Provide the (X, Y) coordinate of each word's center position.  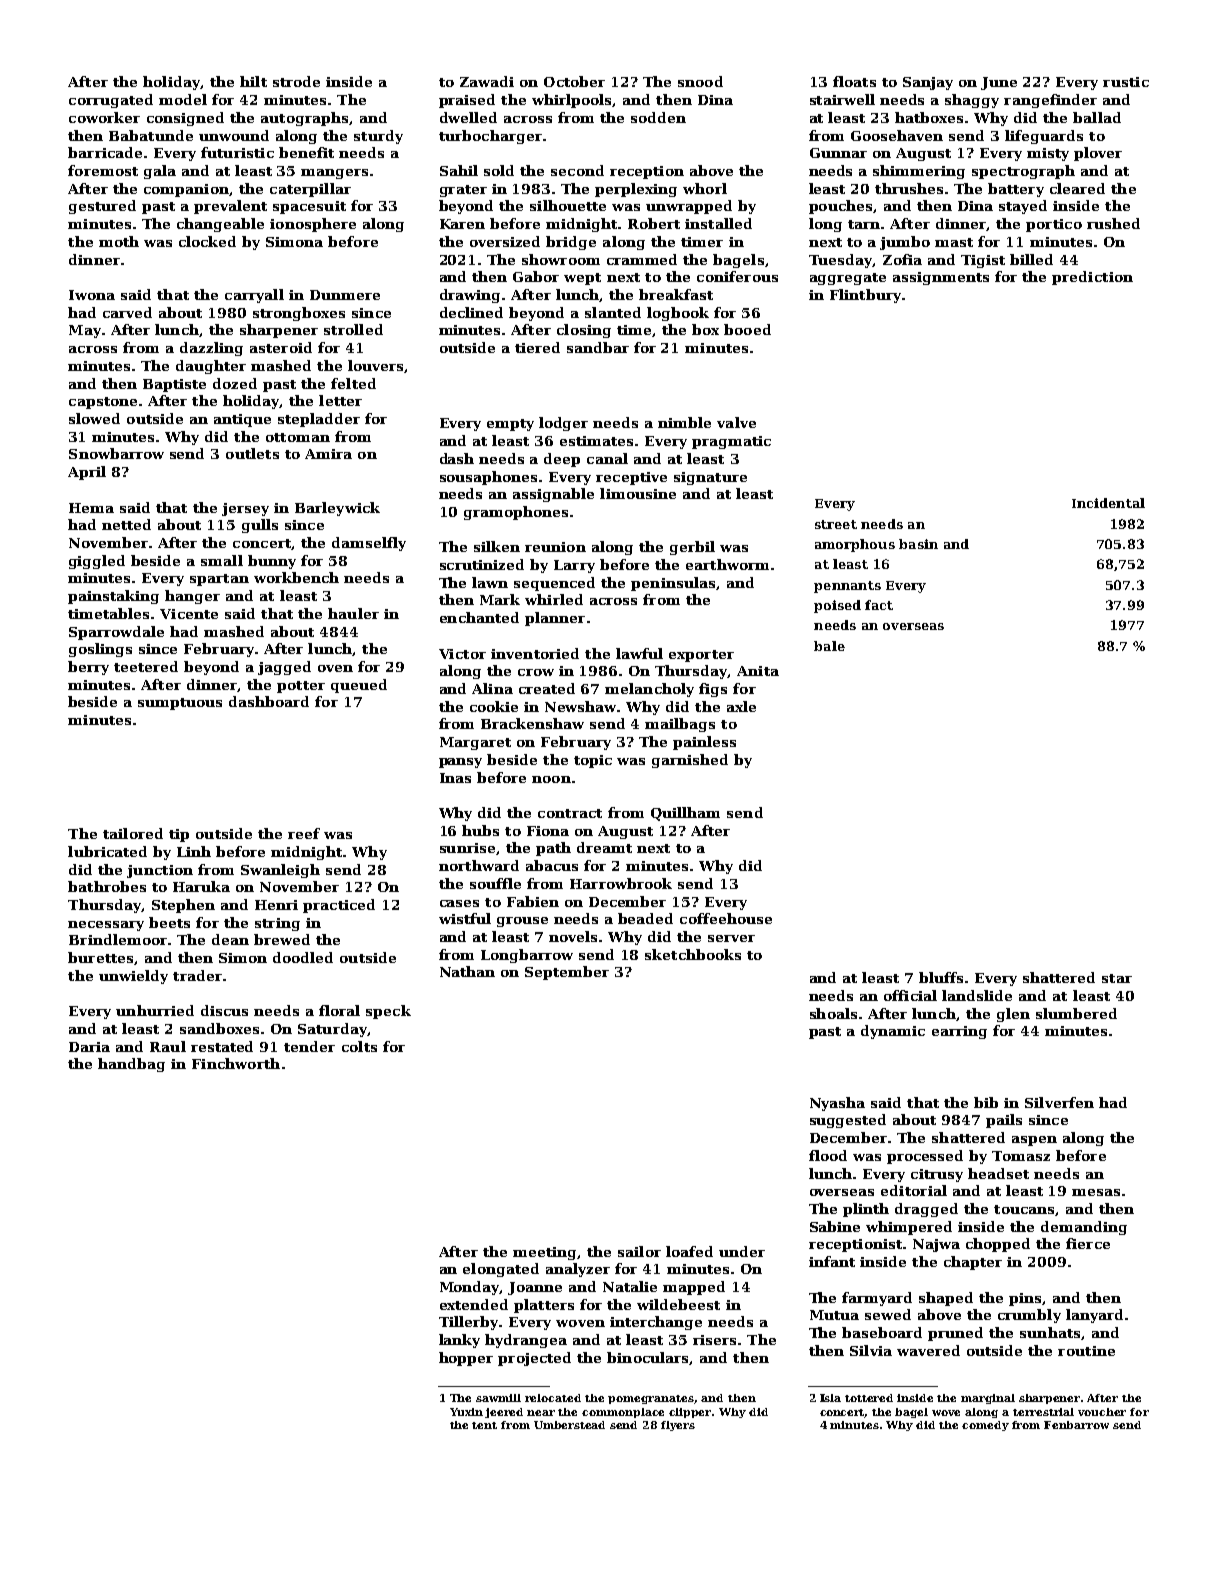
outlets (252, 453)
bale (829, 646)
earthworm (727, 564)
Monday (470, 1288)
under (742, 1251)
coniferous (737, 276)
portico (1054, 225)
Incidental (1108, 503)
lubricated (107, 851)
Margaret (475, 743)
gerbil (692, 548)
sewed (888, 1314)
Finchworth (236, 1063)
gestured (102, 207)
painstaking (113, 597)
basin (918, 544)
